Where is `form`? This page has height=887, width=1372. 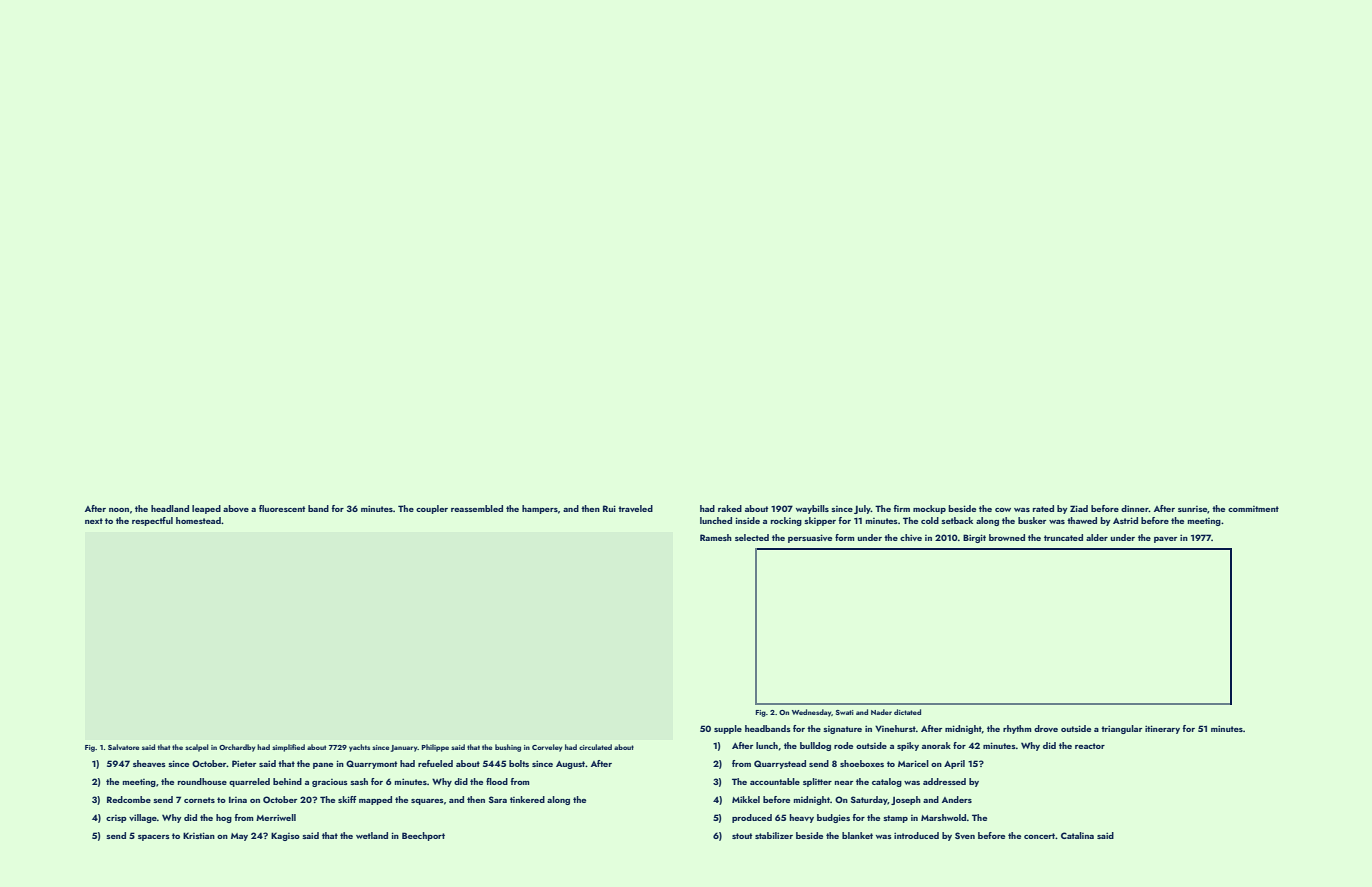
form is located at coordinates (845, 537).
